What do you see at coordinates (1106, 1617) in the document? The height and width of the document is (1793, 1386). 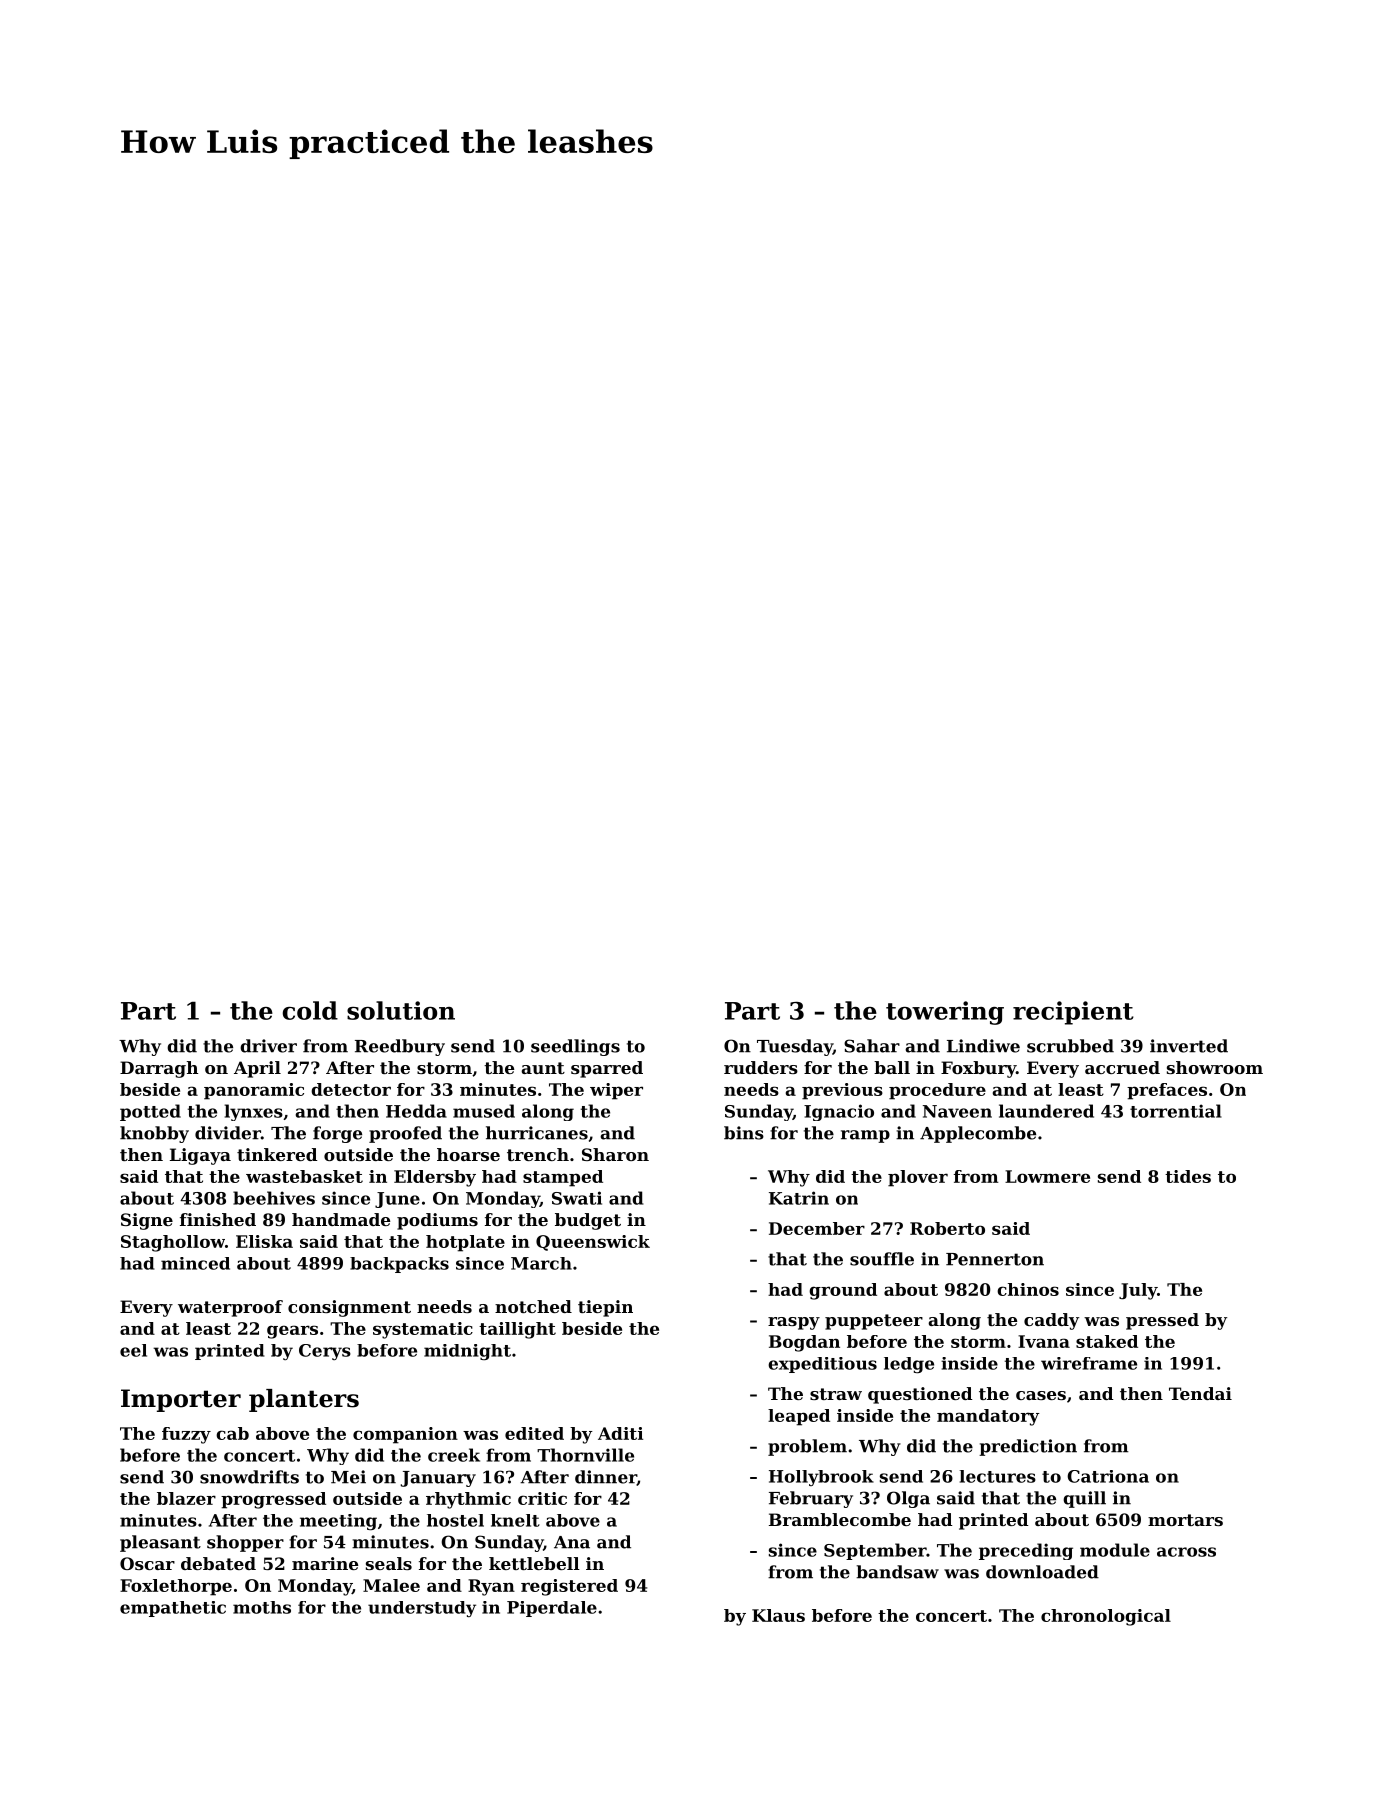 I see `chronological` at bounding box center [1106, 1617].
